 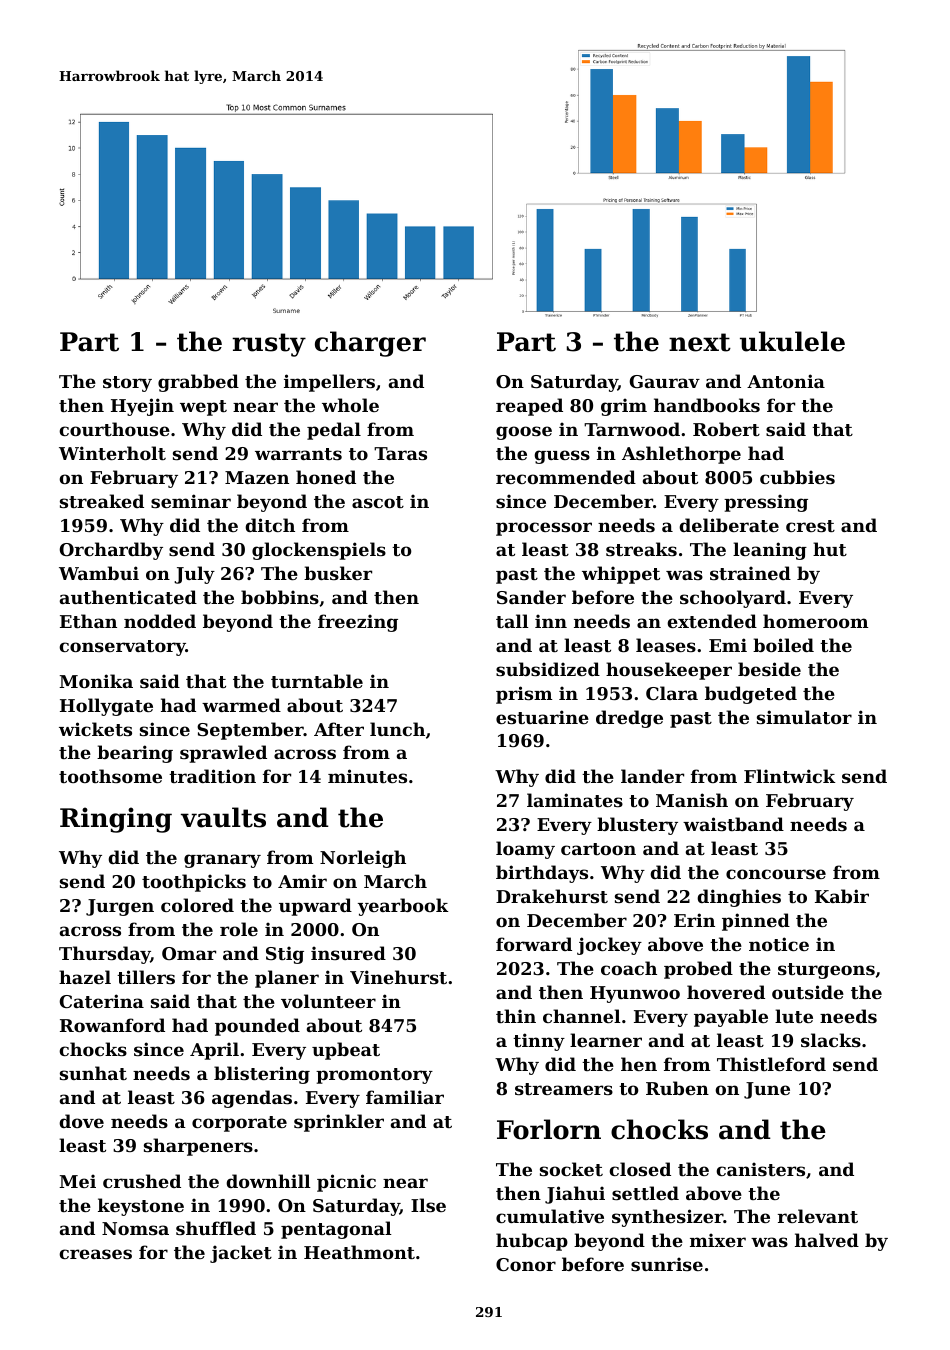 I want to click on lander, so click(x=652, y=776).
